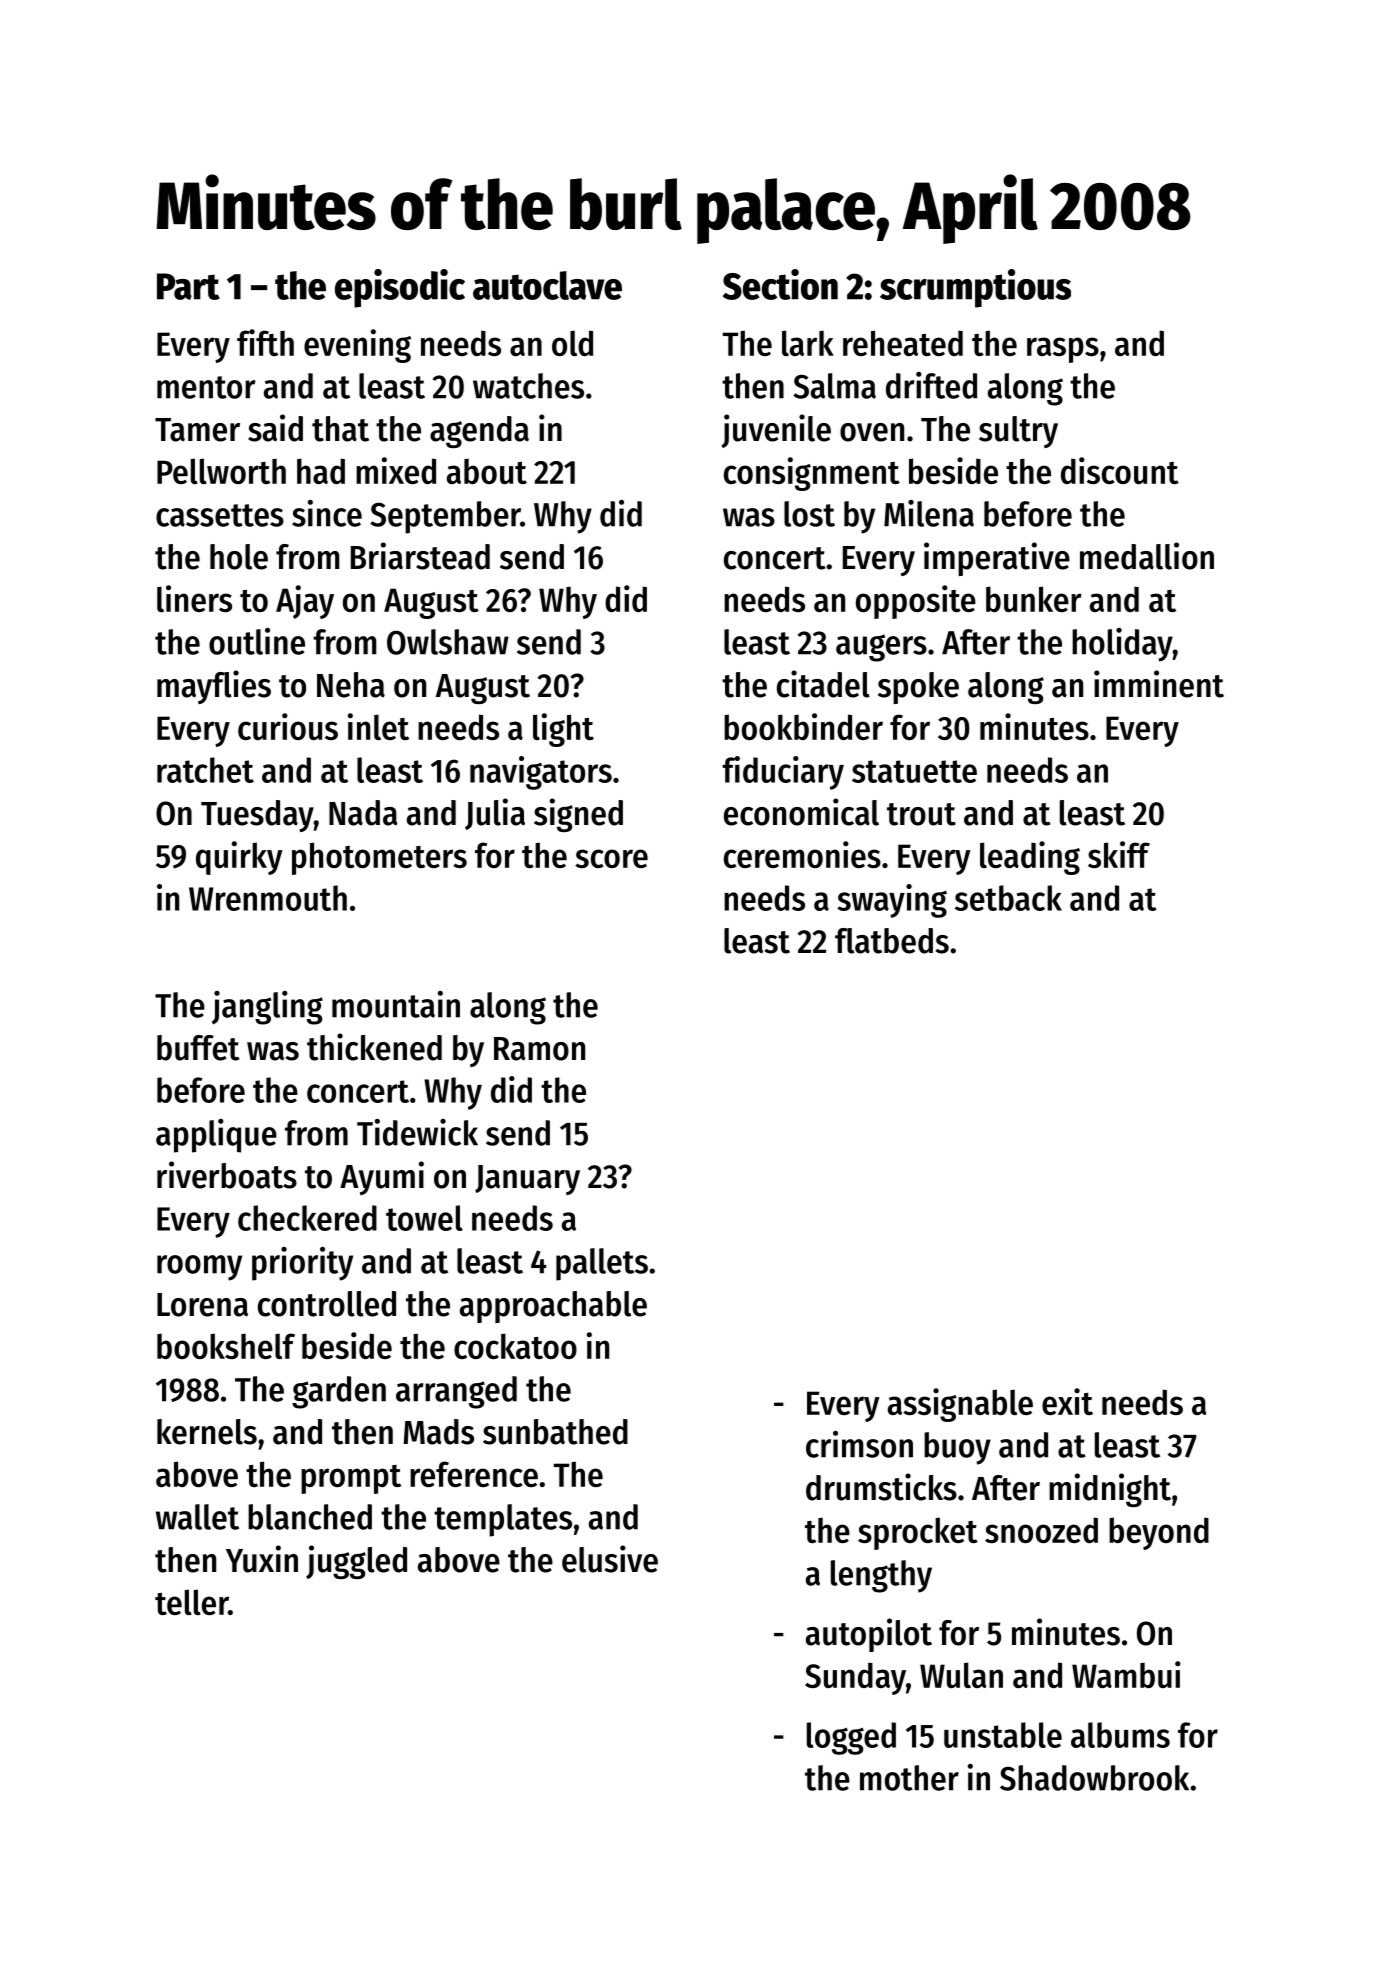 This screenshot has height=1969, width=1386. What do you see at coordinates (456, 1392) in the screenshot?
I see `arranged` at bounding box center [456, 1392].
